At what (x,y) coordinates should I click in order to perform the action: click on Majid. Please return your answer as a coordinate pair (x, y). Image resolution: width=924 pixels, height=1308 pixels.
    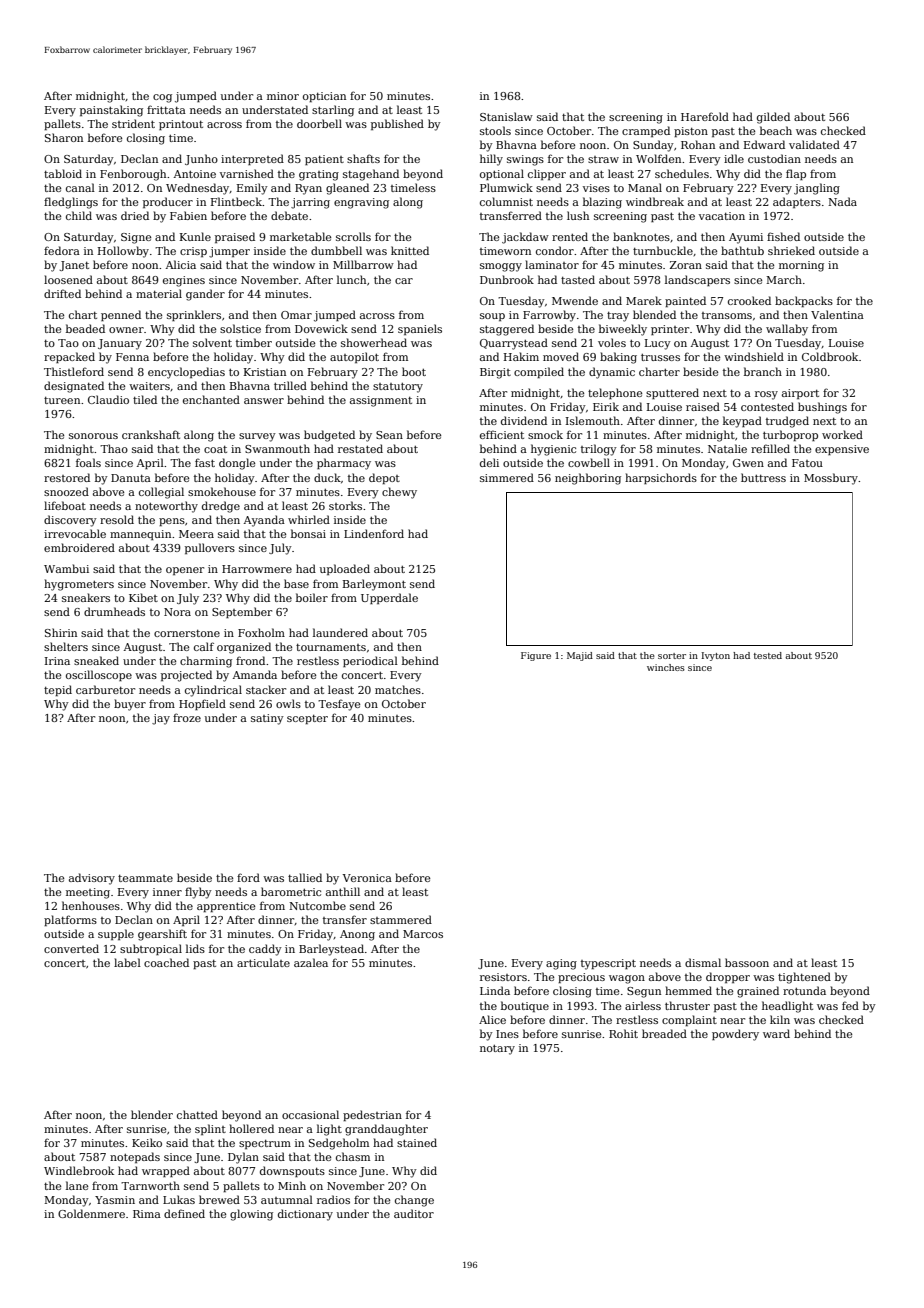
    Looking at the image, I should click on (580, 656).
